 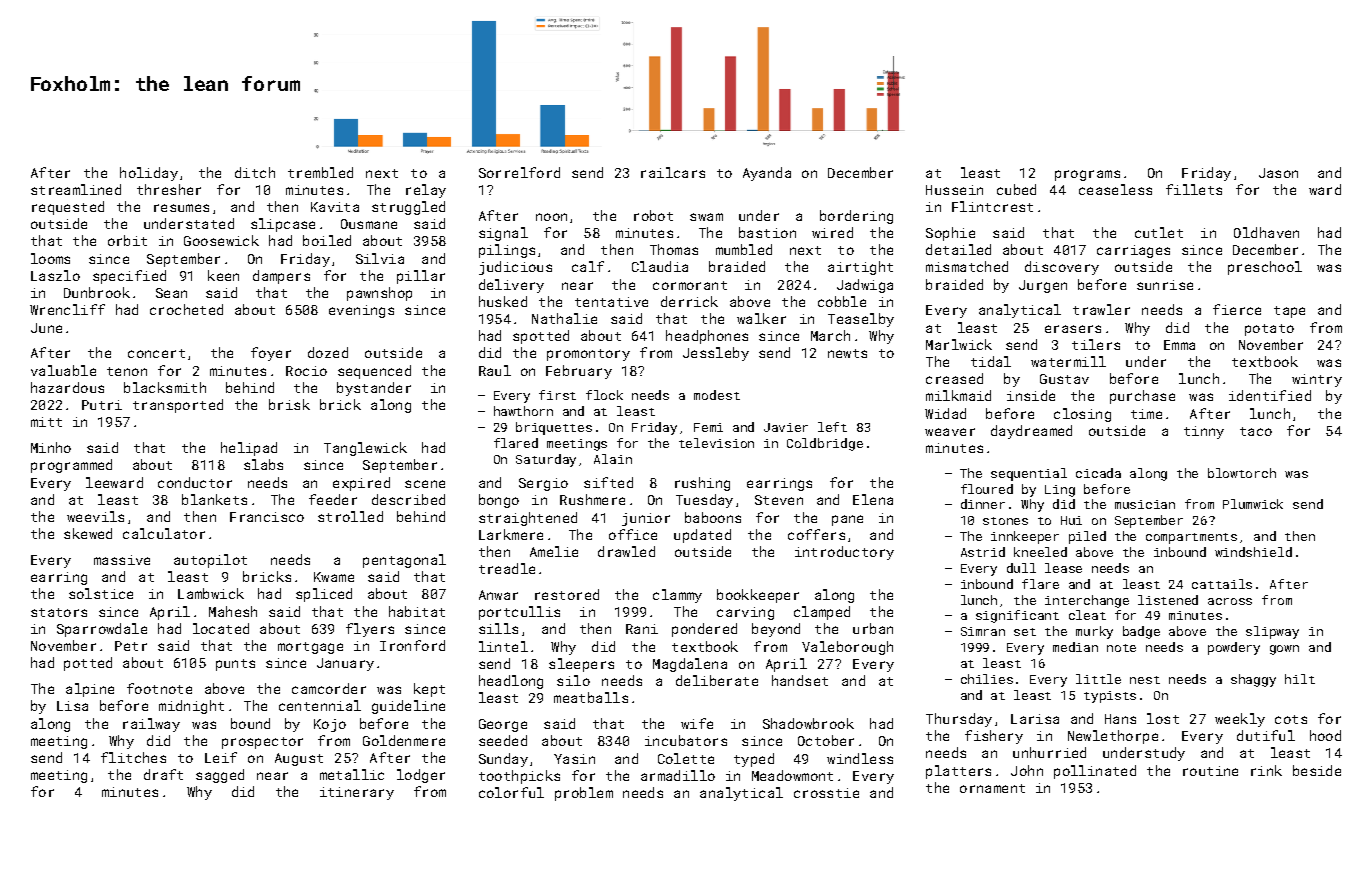 I want to click on hawthorn, so click(x=523, y=411).
